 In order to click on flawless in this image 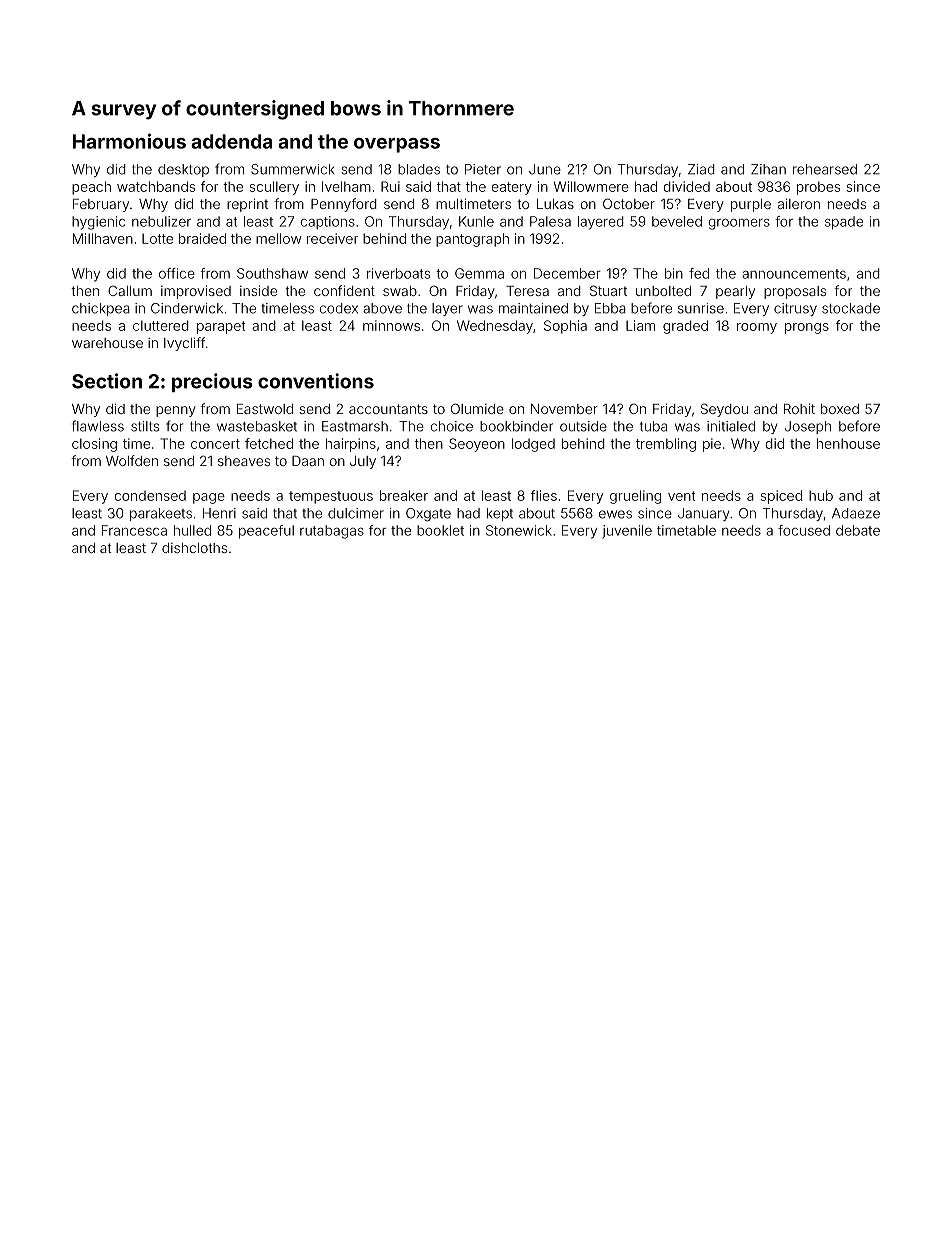, I will do `click(98, 426)`.
